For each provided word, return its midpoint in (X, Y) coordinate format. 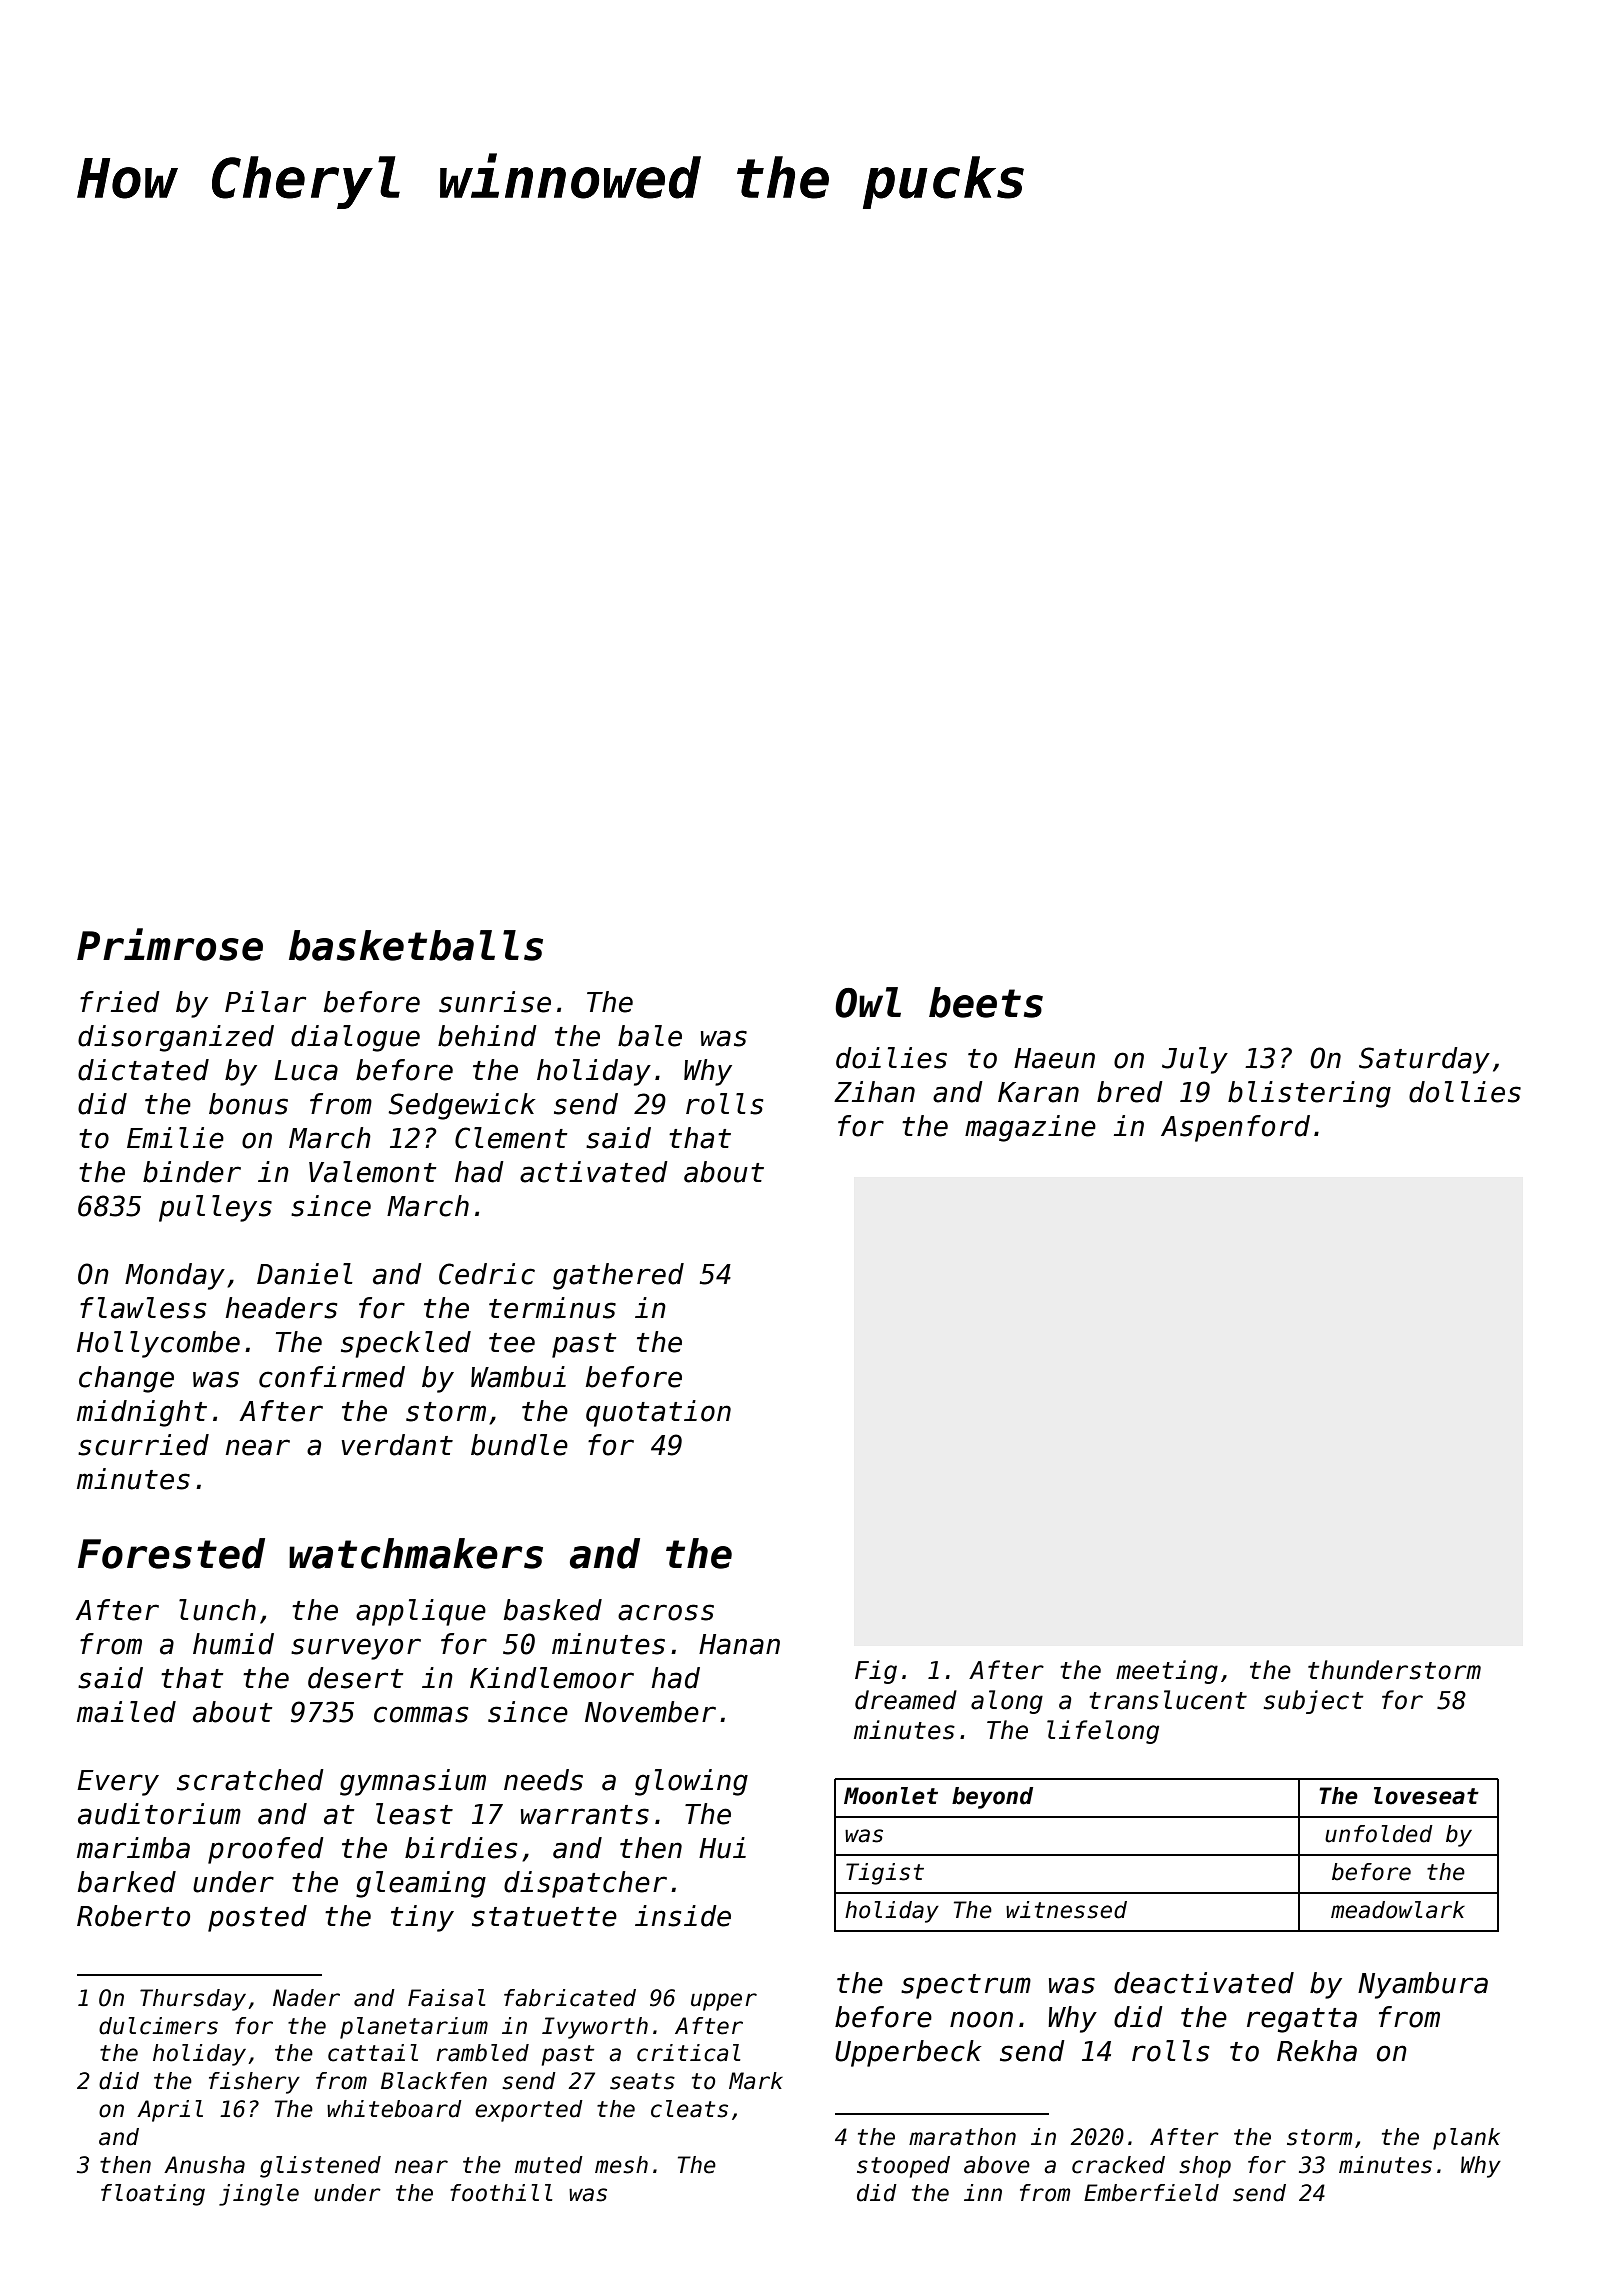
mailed (126, 1712)
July (1195, 1060)
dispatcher (585, 1884)
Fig (876, 1672)
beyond (992, 1798)
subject (1314, 1702)
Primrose (170, 944)
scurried (143, 1445)
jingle (259, 2195)
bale (650, 1036)
